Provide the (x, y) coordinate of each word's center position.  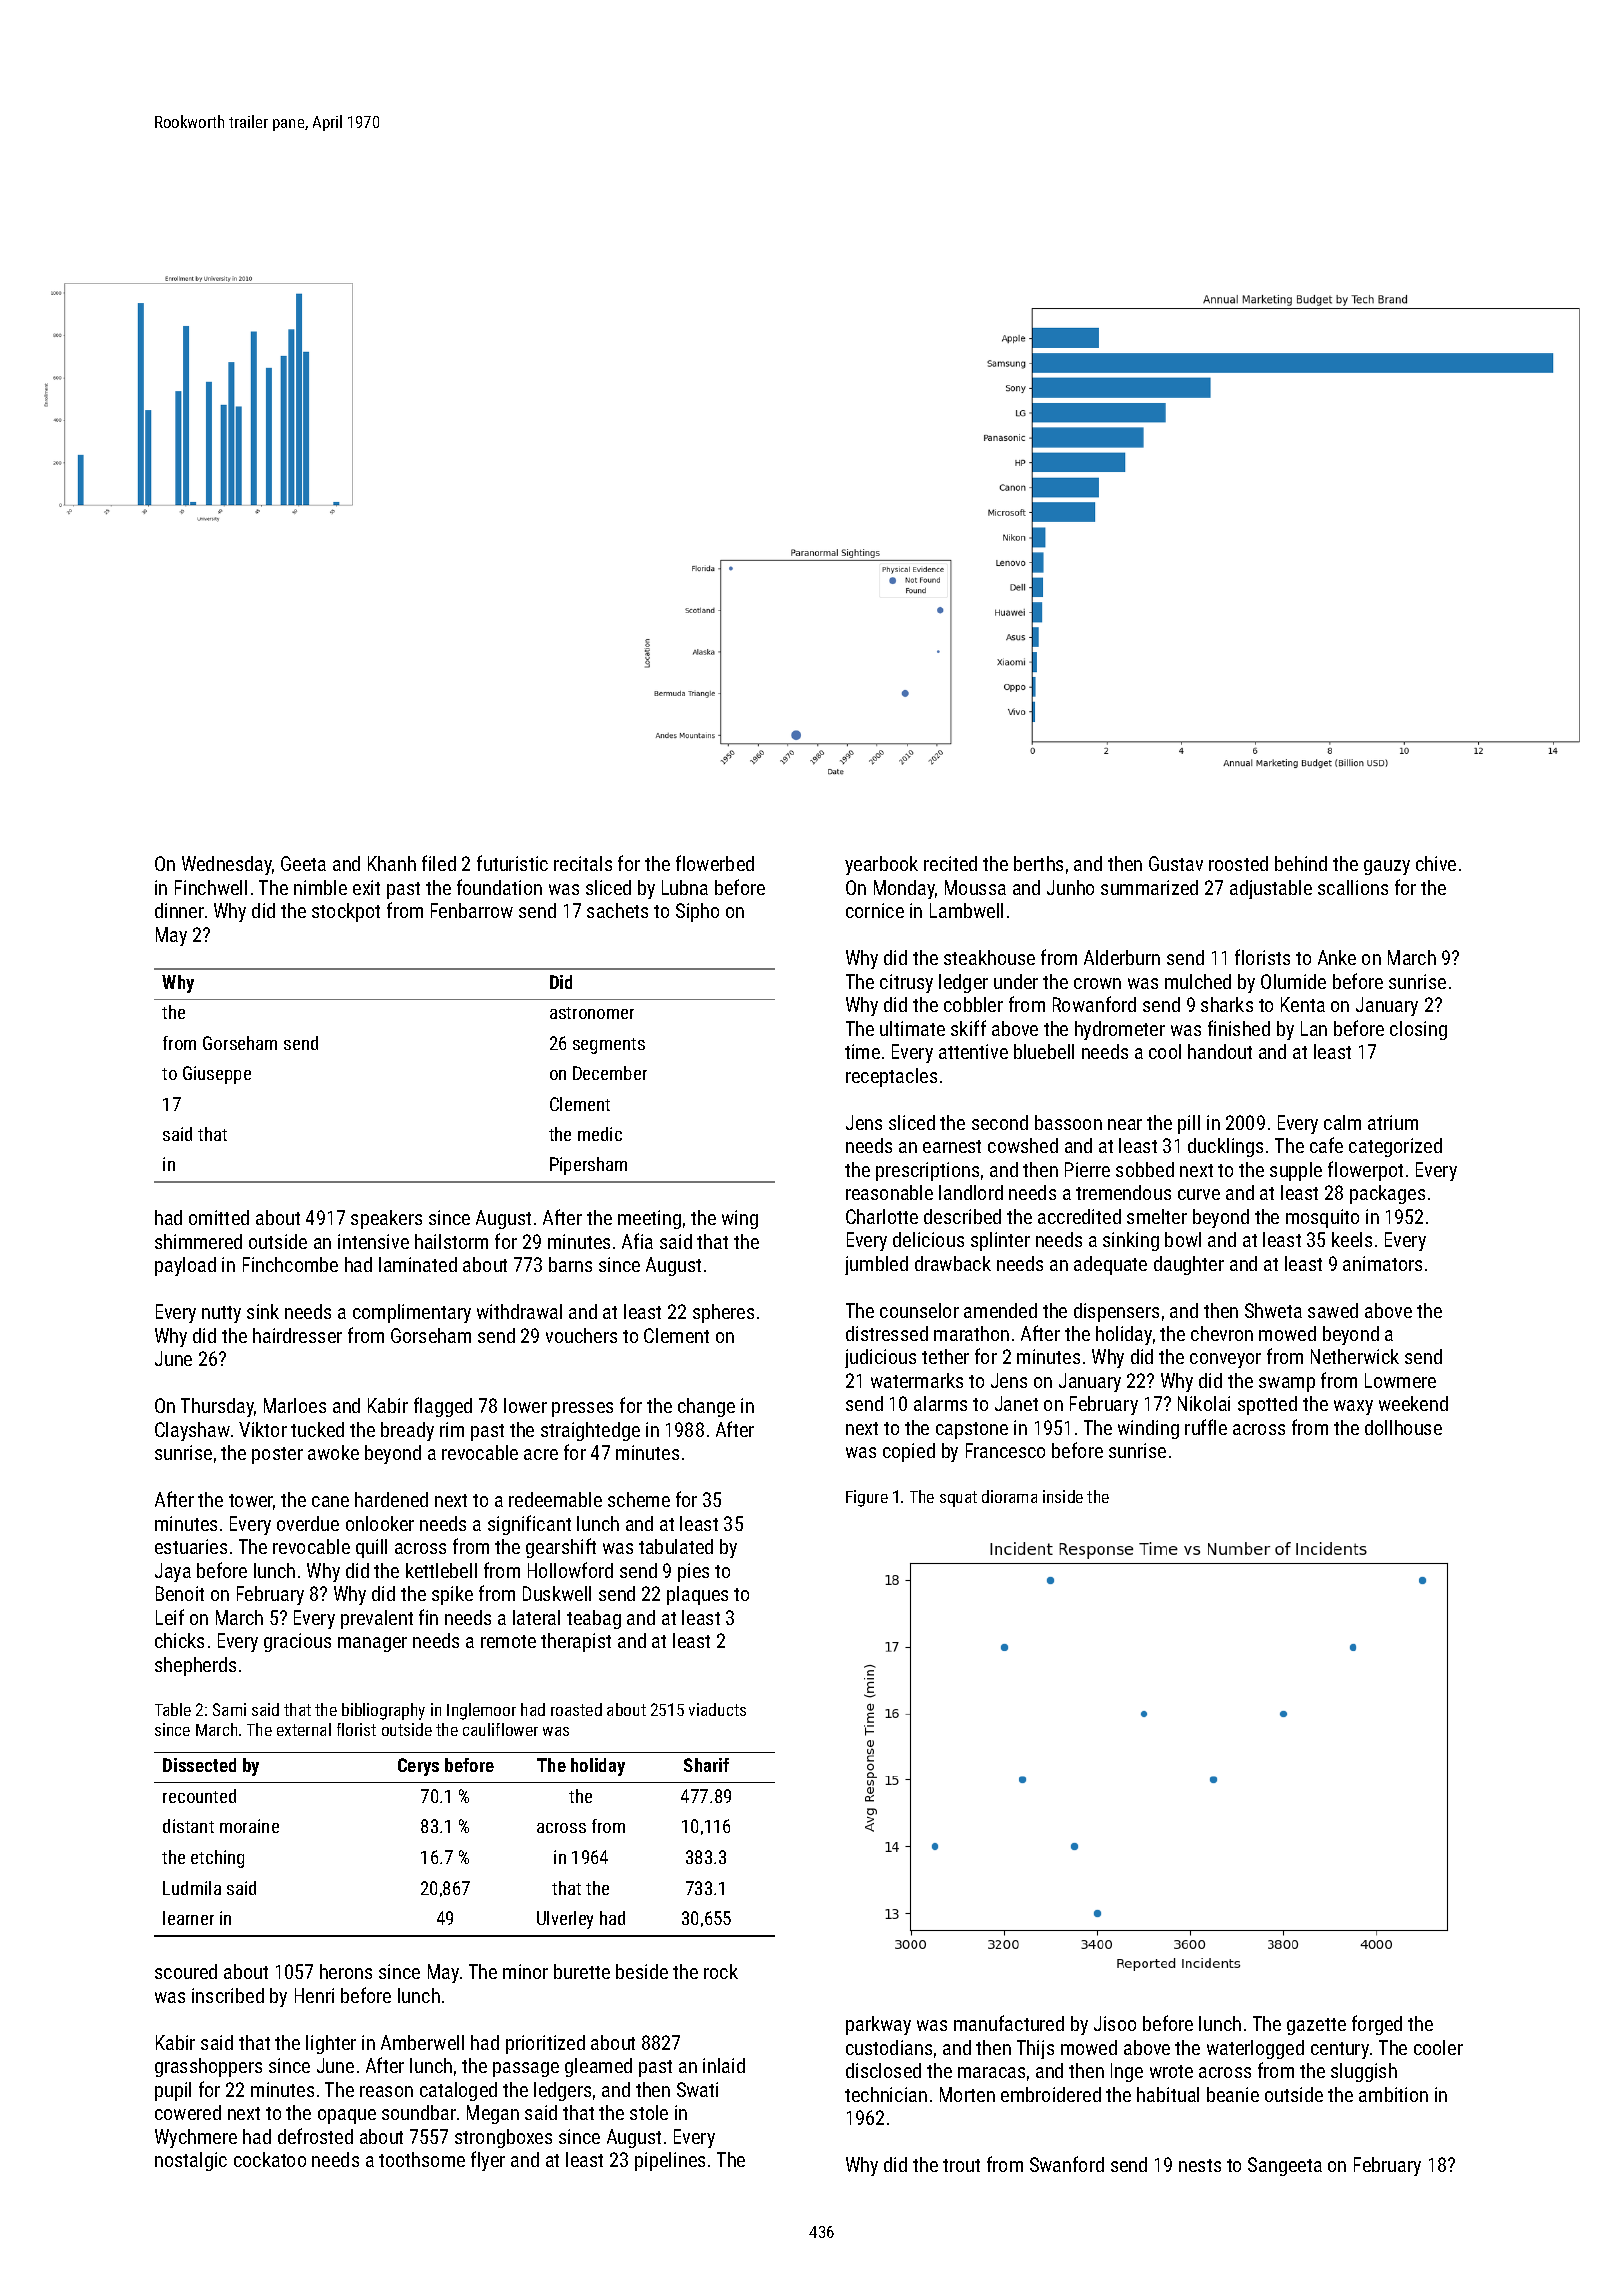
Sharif (706, 1765)
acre (541, 1454)
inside (1063, 1496)
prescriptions (927, 1171)
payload (185, 1266)
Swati (697, 2089)
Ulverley (565, 1920)
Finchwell (211, 887)
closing (1418, 1030)
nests (1200, 2165)
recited (950, 863)
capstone (972, 1430)
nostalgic (191, 2161)
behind (1301, 863)
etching (217, 1859)
